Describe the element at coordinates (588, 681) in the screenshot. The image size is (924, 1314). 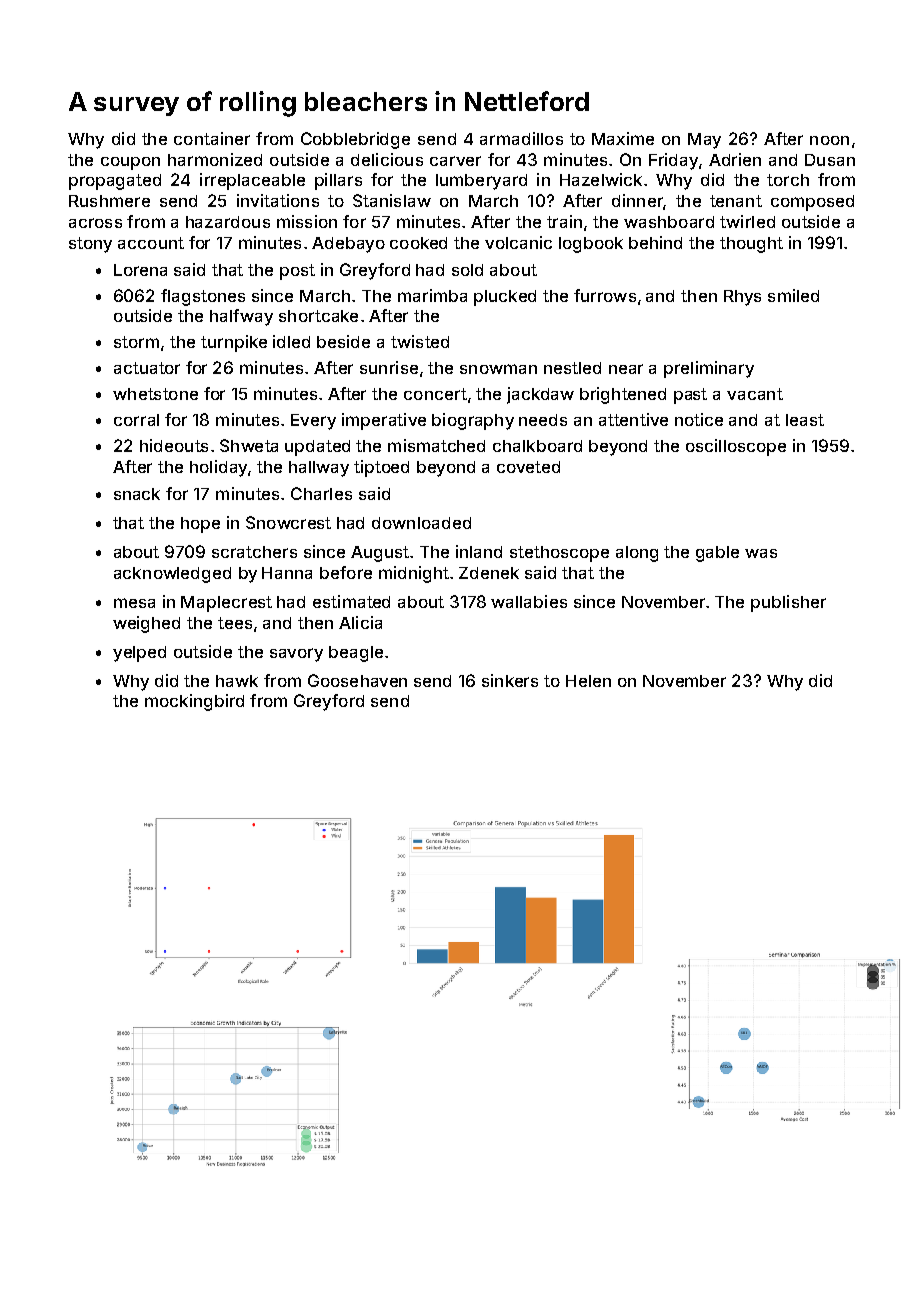
I see `Helen` at that location.
